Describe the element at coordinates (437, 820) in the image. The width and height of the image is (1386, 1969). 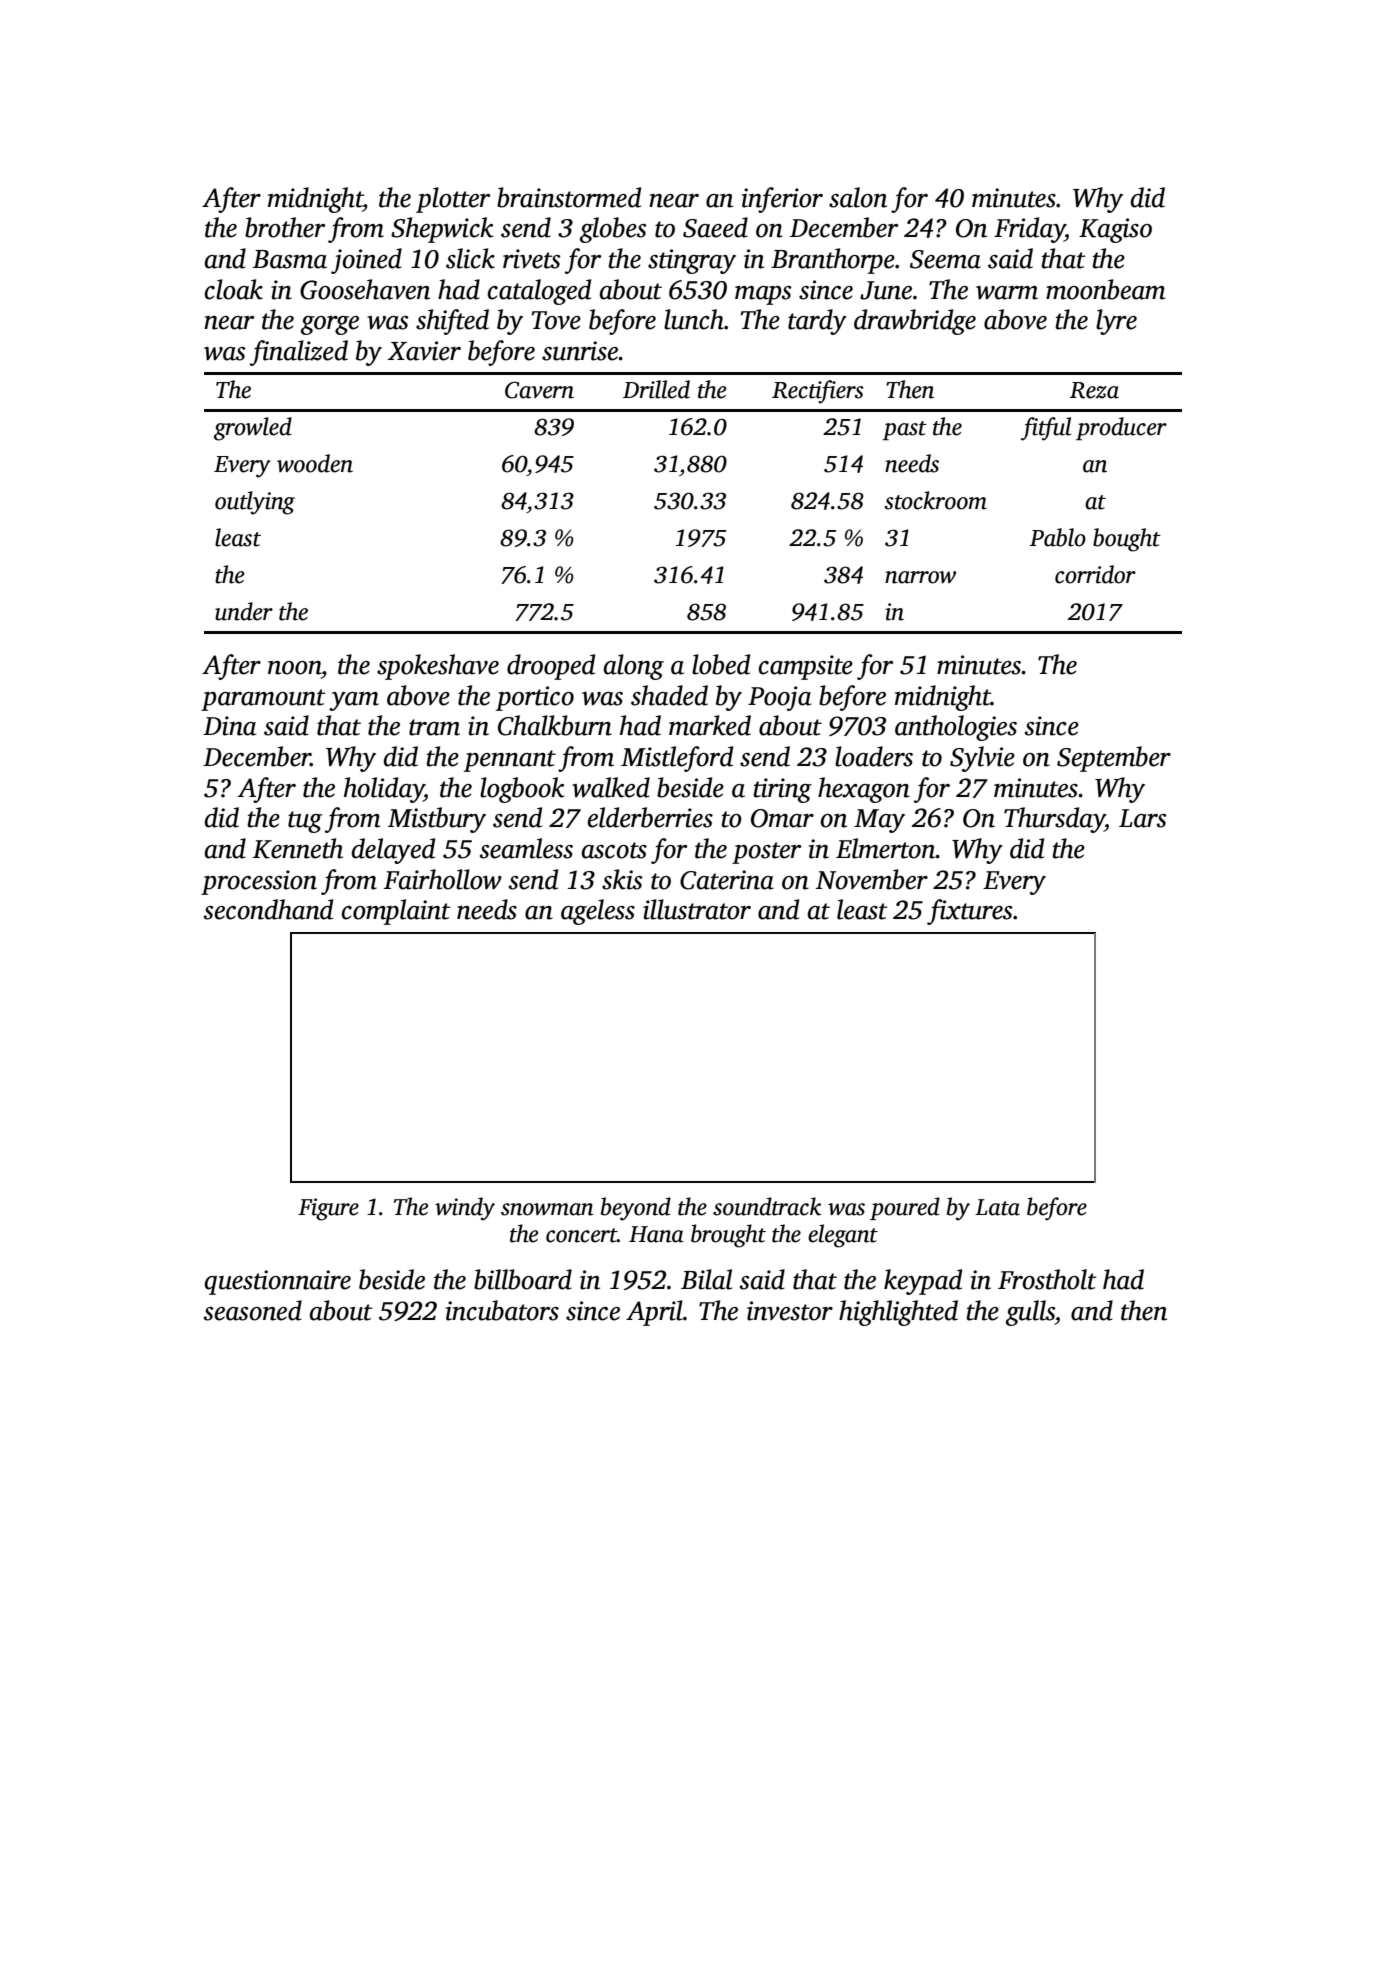
I see `Mistbury` at that location.
